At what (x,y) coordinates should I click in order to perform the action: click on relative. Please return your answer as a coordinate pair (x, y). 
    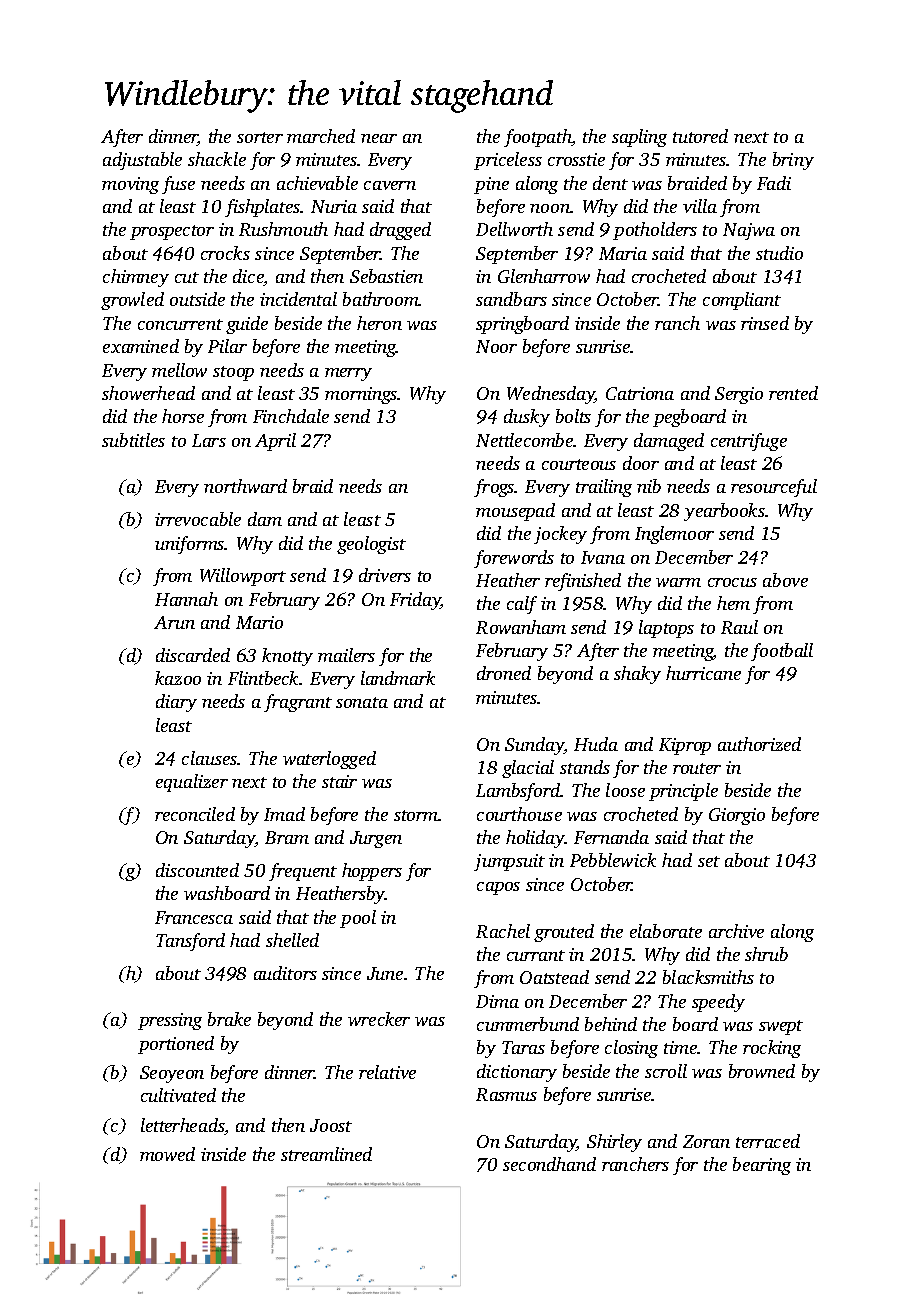
    Looking at the image, I should click on (387, 1072).
